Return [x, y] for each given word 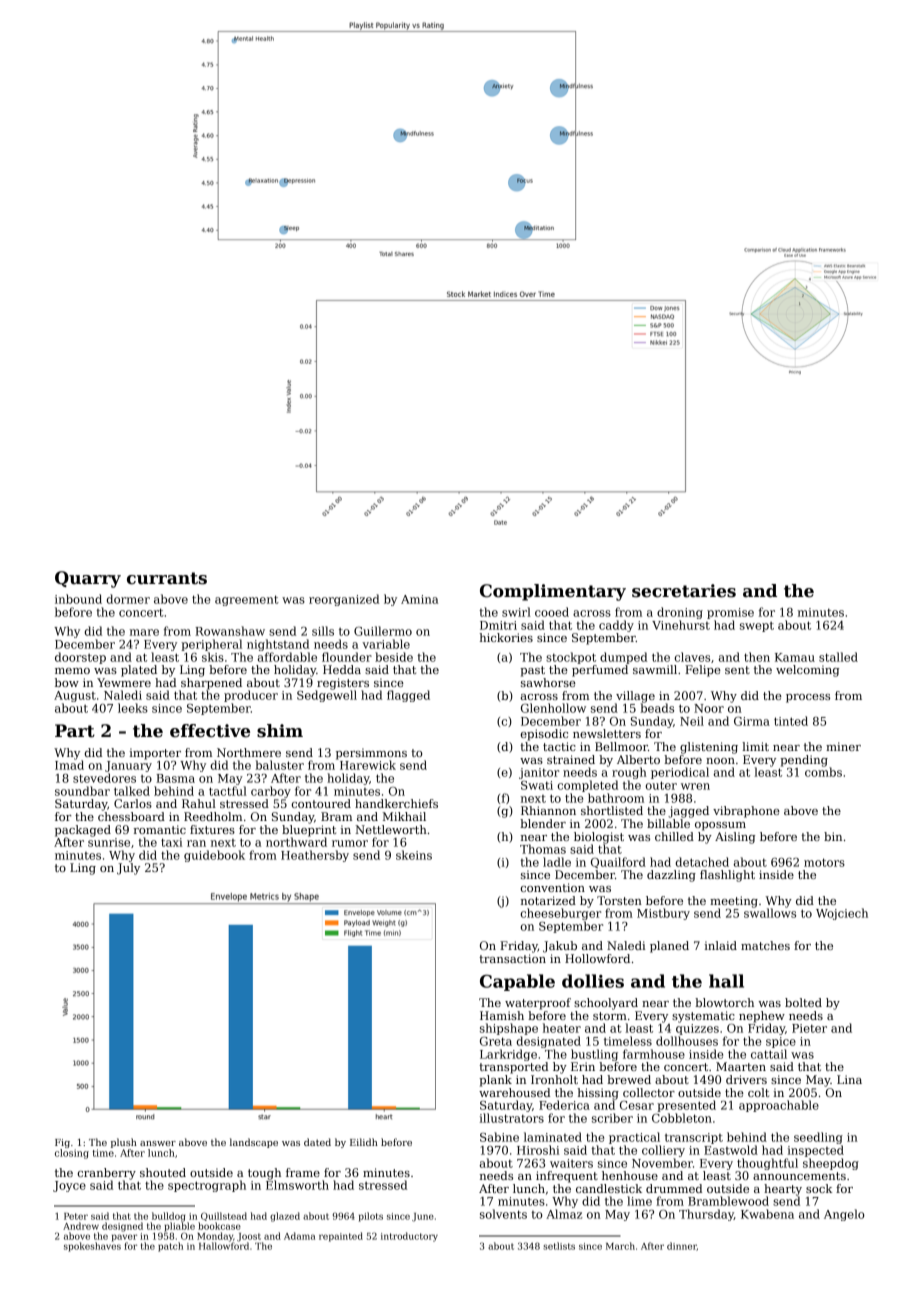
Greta [496, 1041]
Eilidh [364, 1142]
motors [824, 862]
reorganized [344, 600]
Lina [849, 1079]
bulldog [168, 1217]
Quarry [88, 579]
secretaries [684, 591]
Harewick [368, 765]
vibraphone [746, 812]
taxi [171, 842]
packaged [83, 831]
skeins [414, 855]
